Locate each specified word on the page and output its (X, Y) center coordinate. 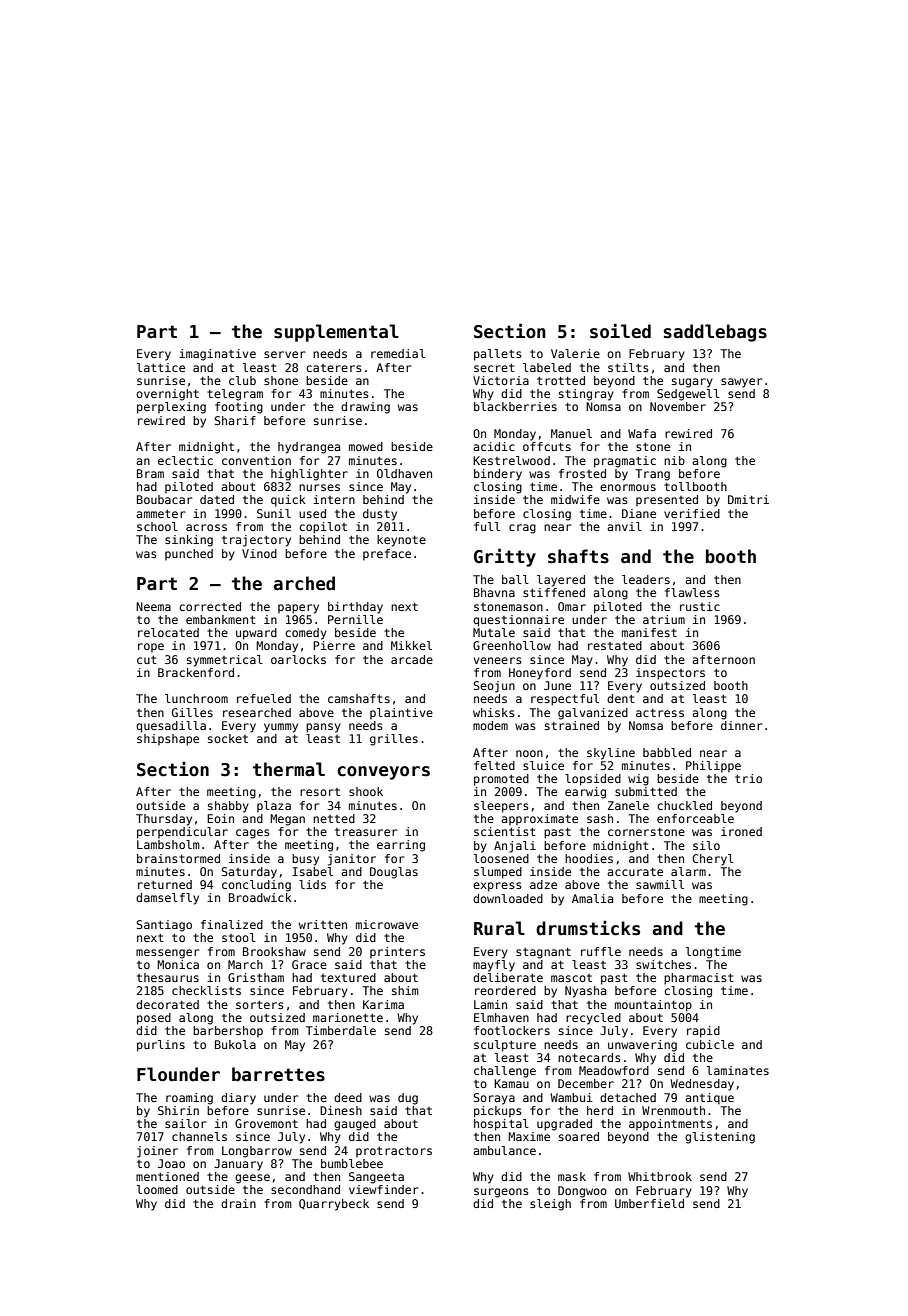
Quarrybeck (334, 1205)
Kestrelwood (511, 460)
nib (674, 460)
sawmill (660, 884)
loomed (157, 1189)
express (497, 887)
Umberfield (649, 1203)
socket (228, 738)
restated (615, 645)
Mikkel (411, 645)
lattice (161, 367)
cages (253, 834)
